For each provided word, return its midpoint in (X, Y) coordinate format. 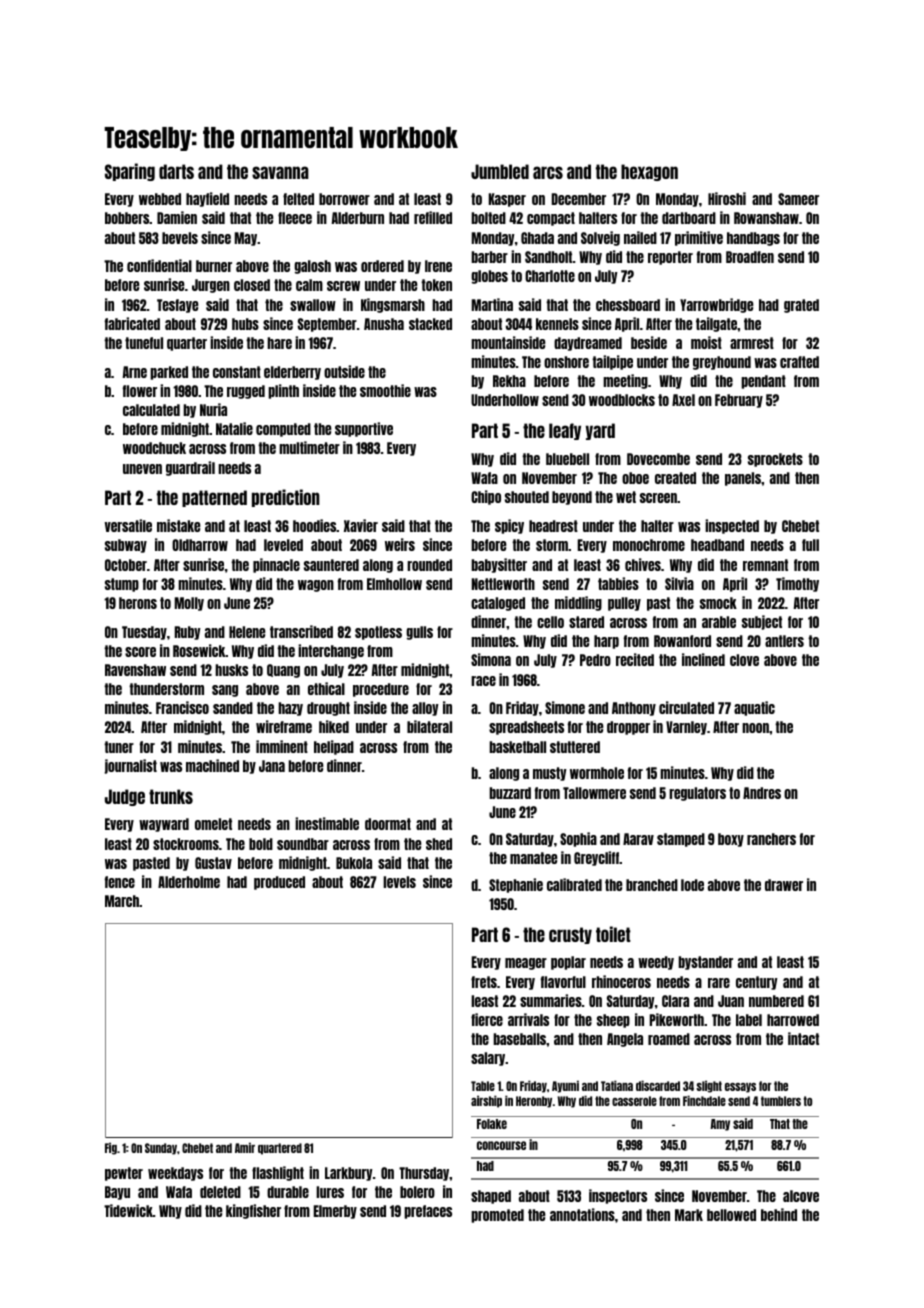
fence (120, 882)
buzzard (510, 793)
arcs (548, 172)
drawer (784, 885)
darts (176, 171)
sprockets (775, 460)
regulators (697, 794)
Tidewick (128, 1210)
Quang (283, 671)
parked (169, 373)
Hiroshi (727, 198)
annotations (582, 1214)
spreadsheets (526, 728)
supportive (364, 429)
